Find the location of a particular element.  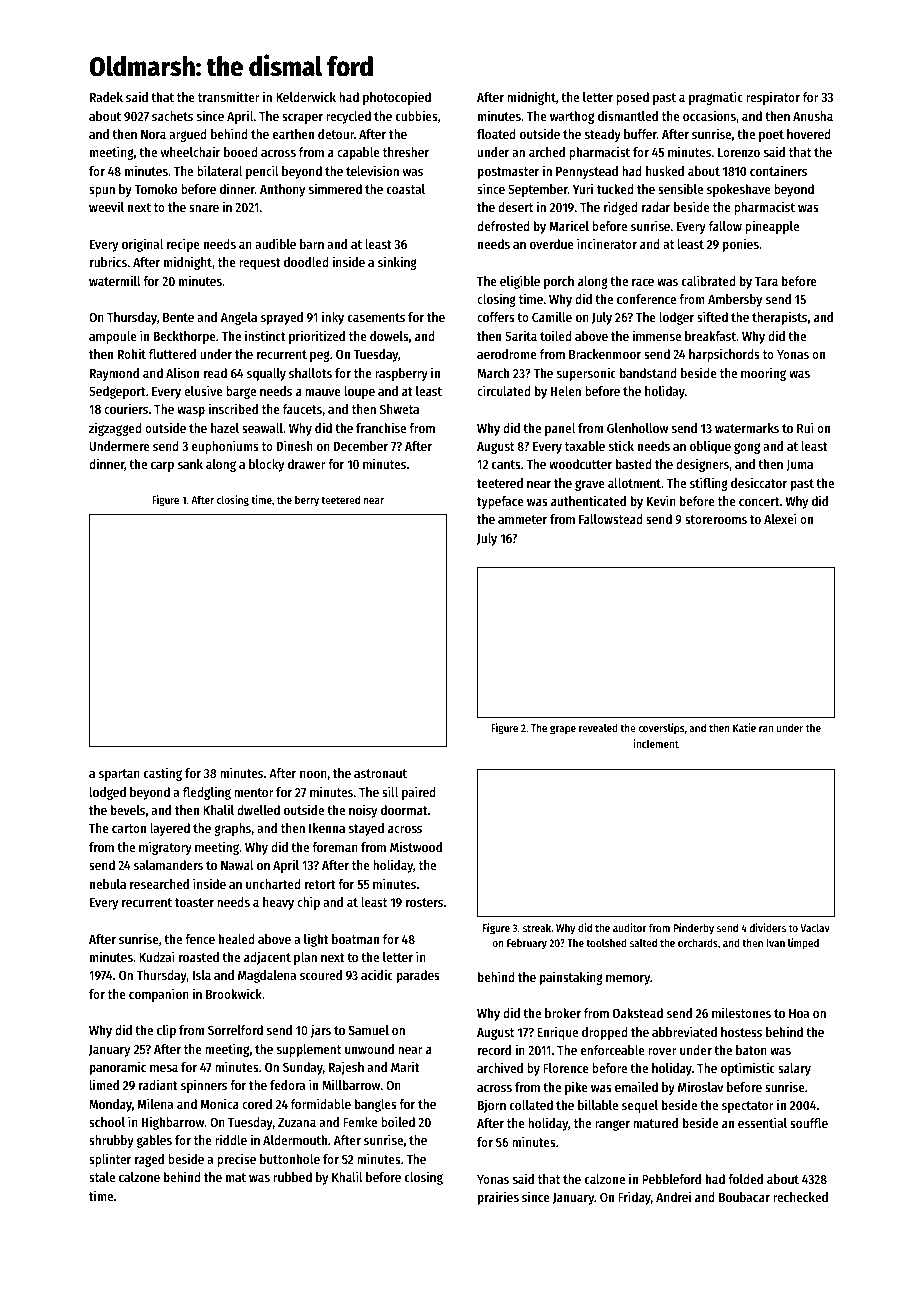

pineapple is located at coordinates (772, 227).
